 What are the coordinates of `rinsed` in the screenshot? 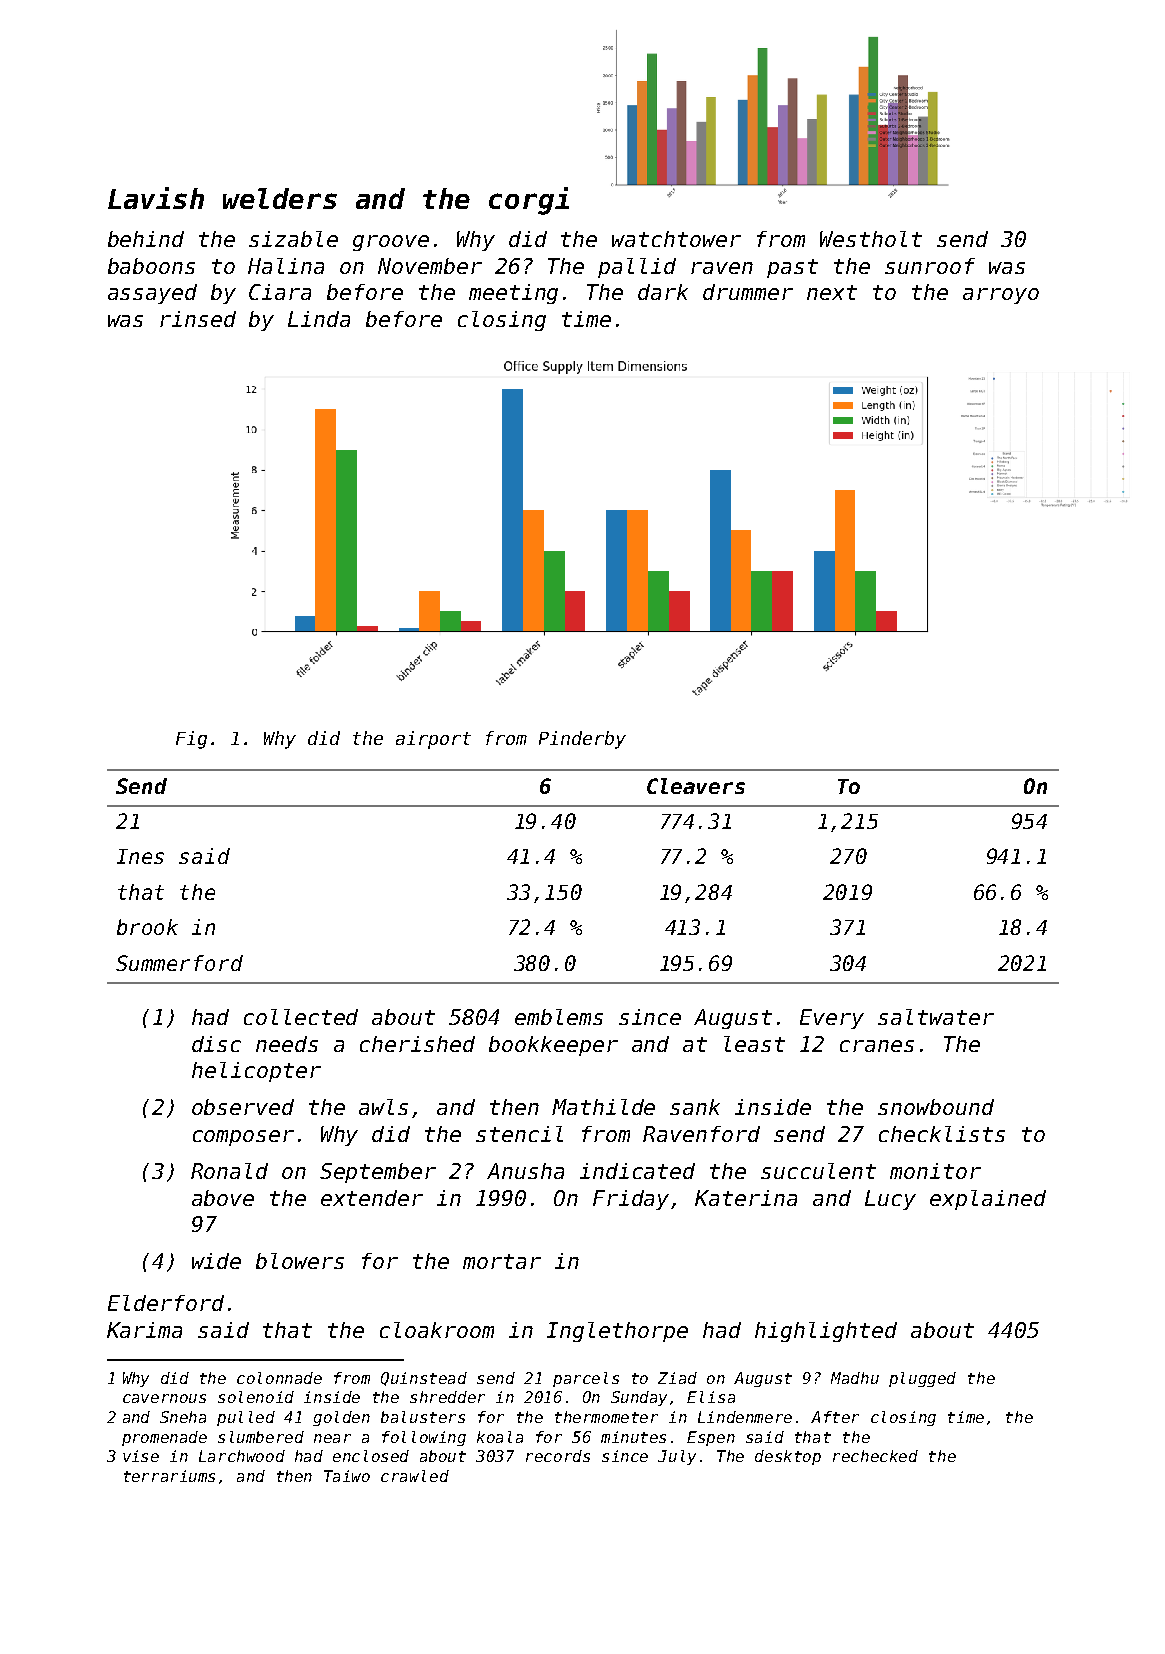 It's located at (198, 319).
